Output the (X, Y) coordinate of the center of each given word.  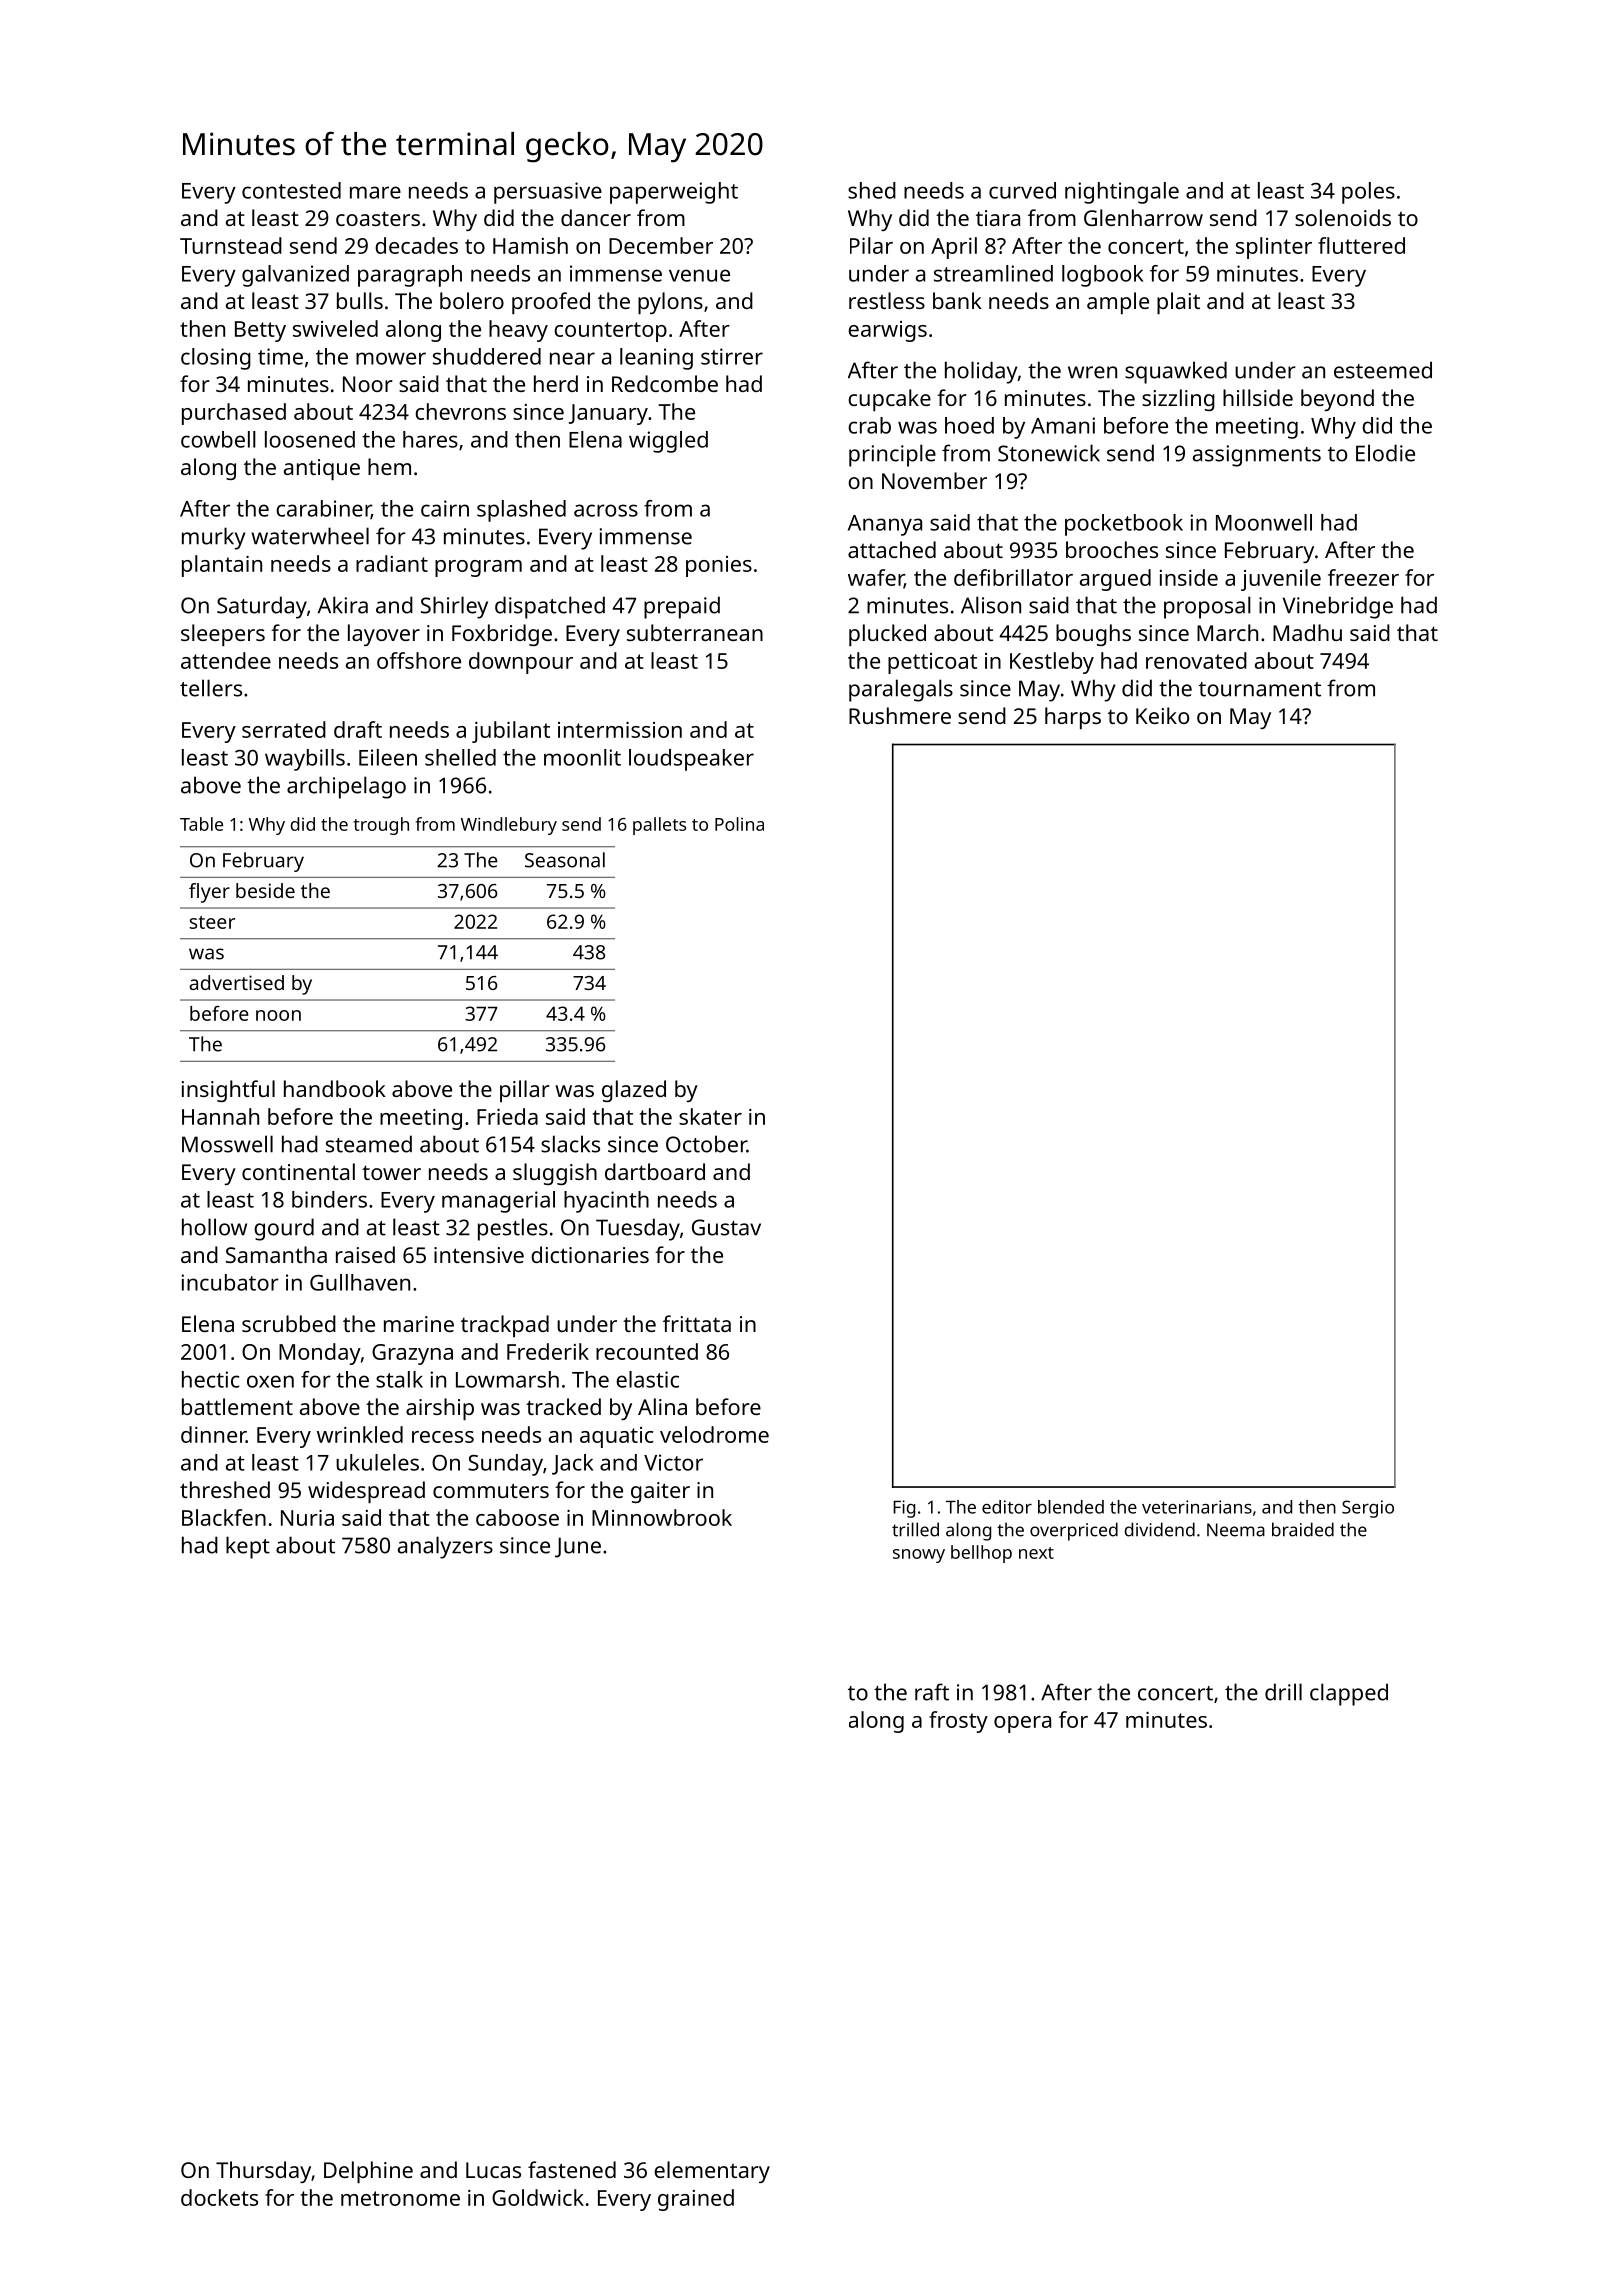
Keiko (1162, 715)
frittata (697, 1323)
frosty (958, 1722)
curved (1022, 190)
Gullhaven (360, 1282)
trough (381, 826)
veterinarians (1197, 1507)
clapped (1349, 1694)
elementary (712, 2172)
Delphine (368, 2172)
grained (696, 2200)
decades (416, 245)
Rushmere (900, 715)
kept (248, 1547)
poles (1368, 193)
